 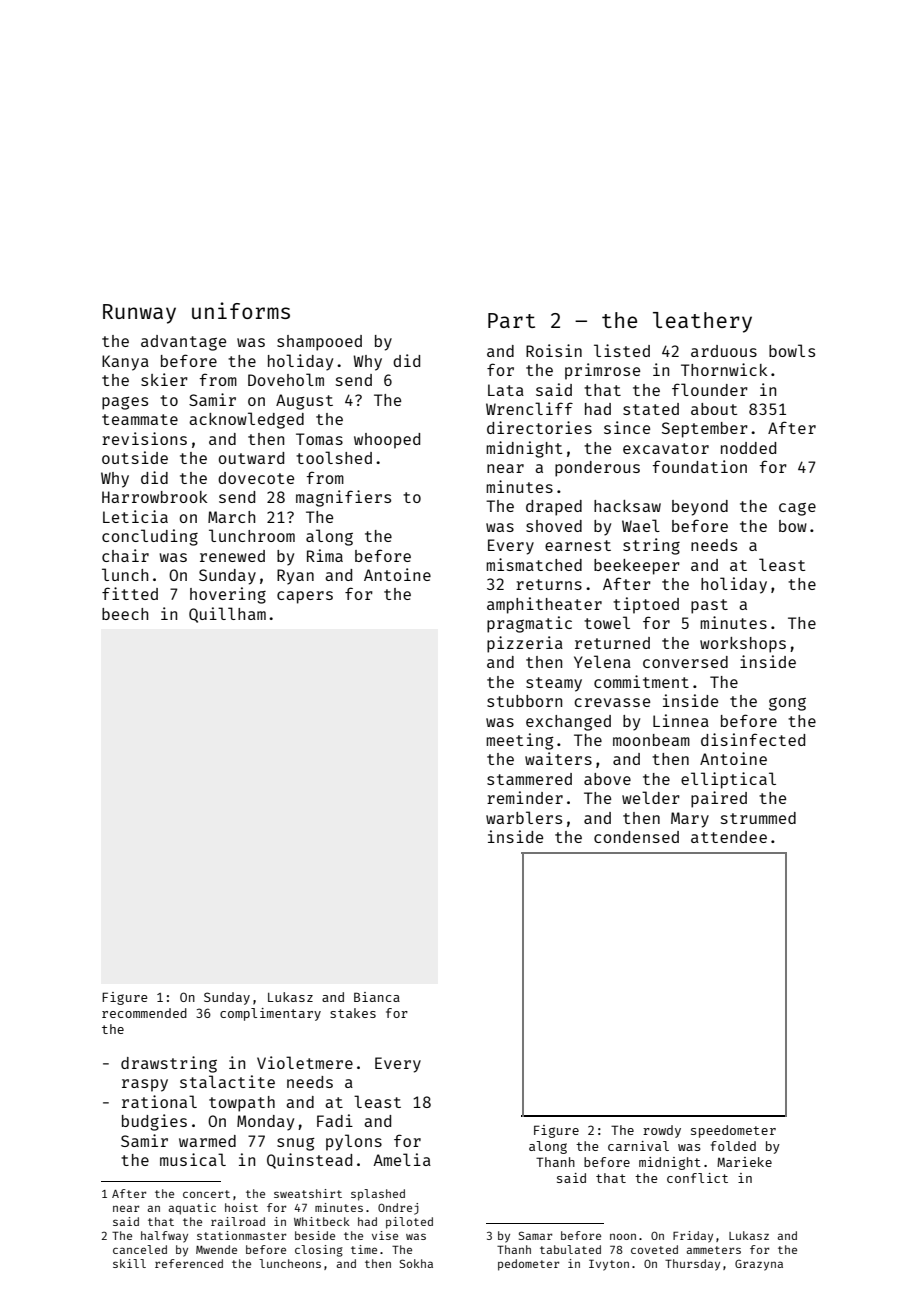 What do you see at coordinates (402, 1159) in the screenshot?
I see `Amelia` at bounding box center [402, 1159].
